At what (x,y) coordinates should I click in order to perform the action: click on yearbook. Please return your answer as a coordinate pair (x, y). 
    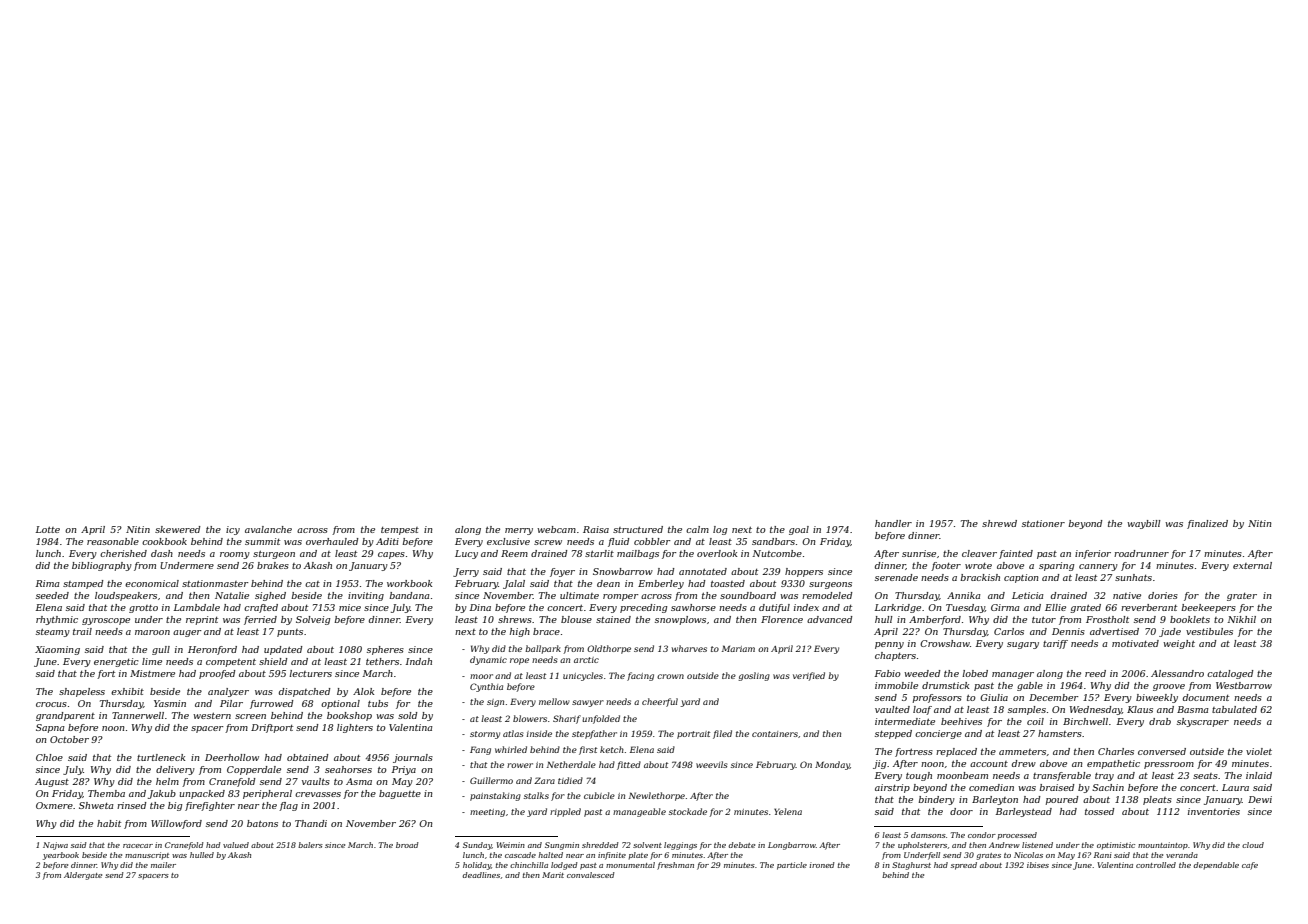
    Looking at the image, I should click on (61, 856).
